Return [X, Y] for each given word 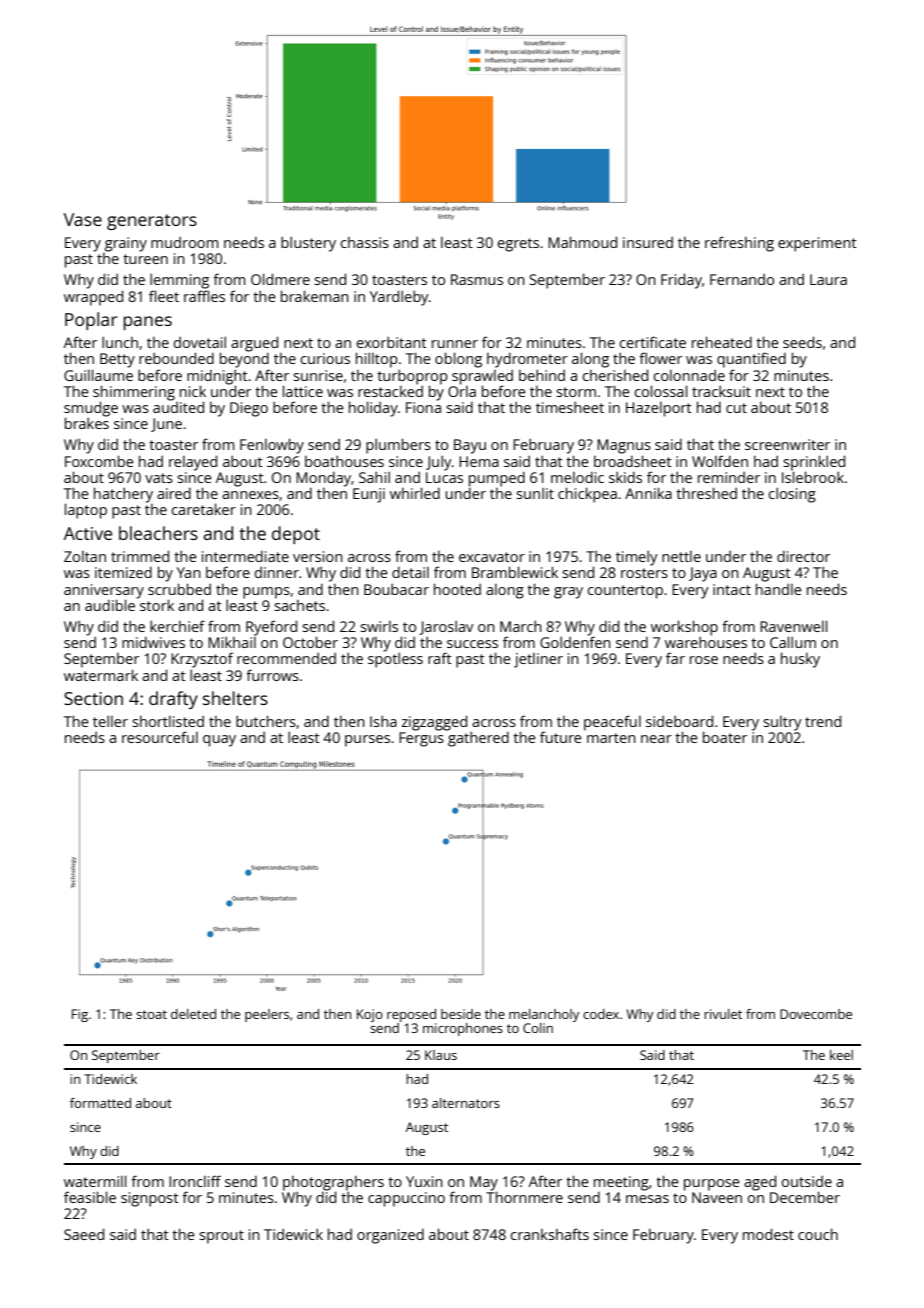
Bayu [470, 446]
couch [818, 1234]
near [656, 739]
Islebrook [813, 477]
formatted [100, 1103]
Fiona [423, 407]
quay [219, 741]
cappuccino [406, 1199]
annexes [250, 495]
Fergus [421, 739]
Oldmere [280, 279]
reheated [722, 342]
